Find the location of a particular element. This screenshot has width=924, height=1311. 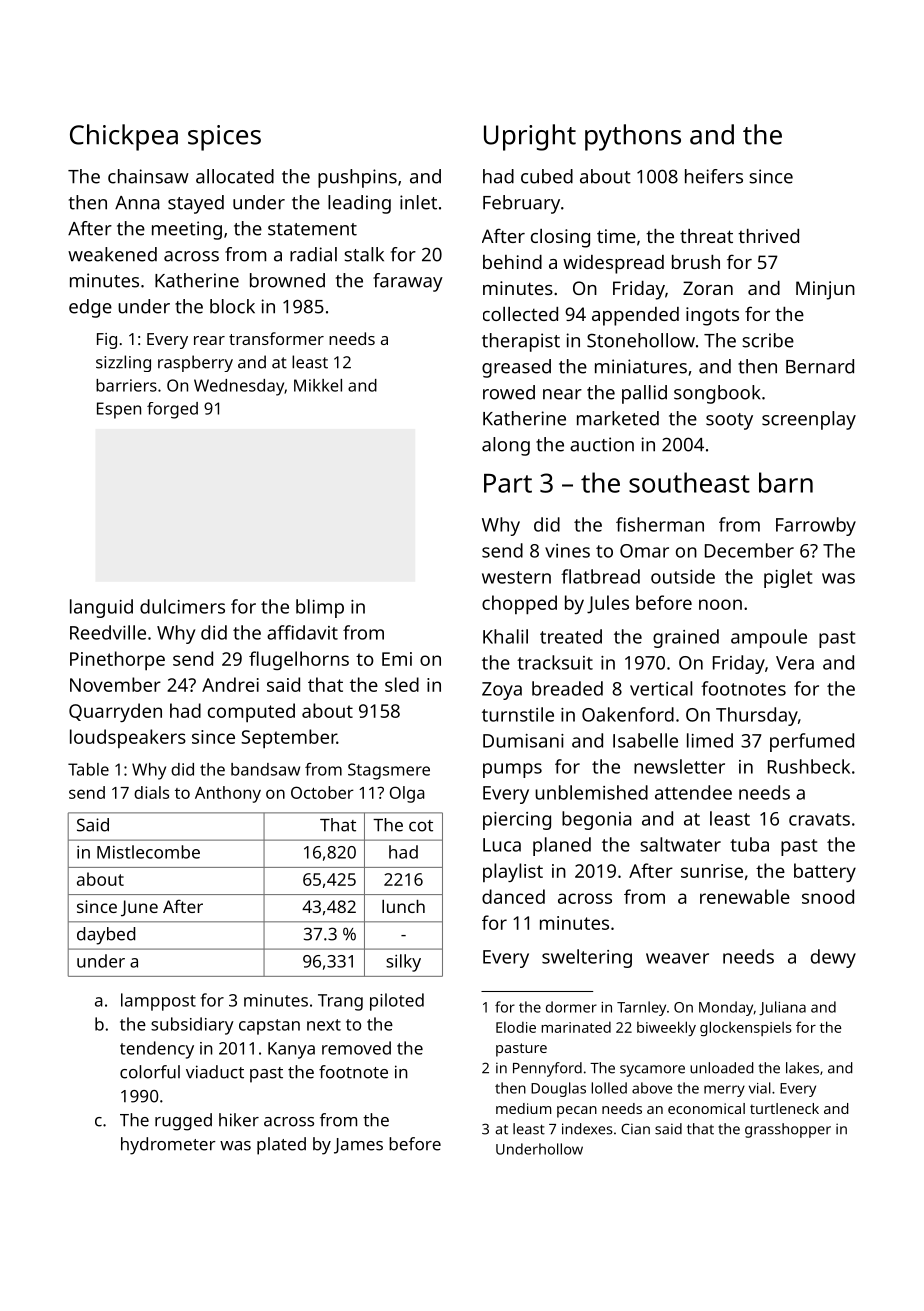

marketed is located at coordinates (618, 418).
